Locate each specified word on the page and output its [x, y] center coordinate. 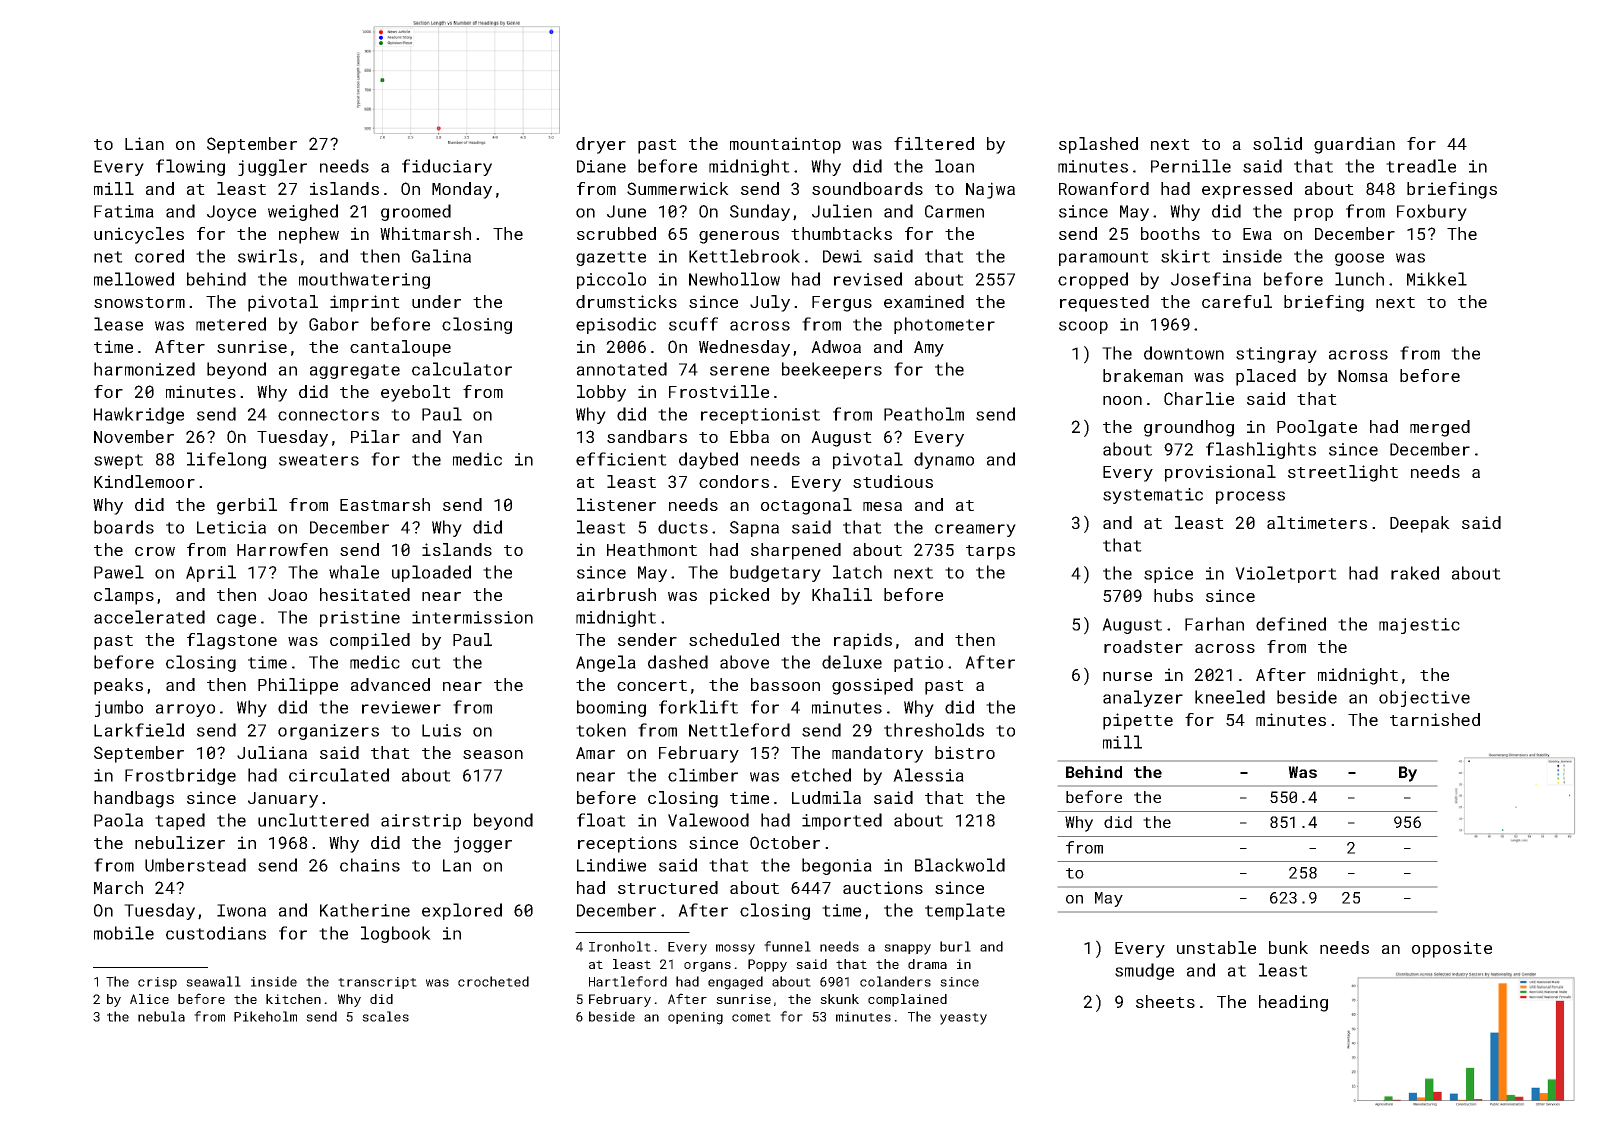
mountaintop [785, 145]
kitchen [293, 999]
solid [1277, 143]
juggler [272, 167]
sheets [1165, 1001]
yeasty [963, 1019]
